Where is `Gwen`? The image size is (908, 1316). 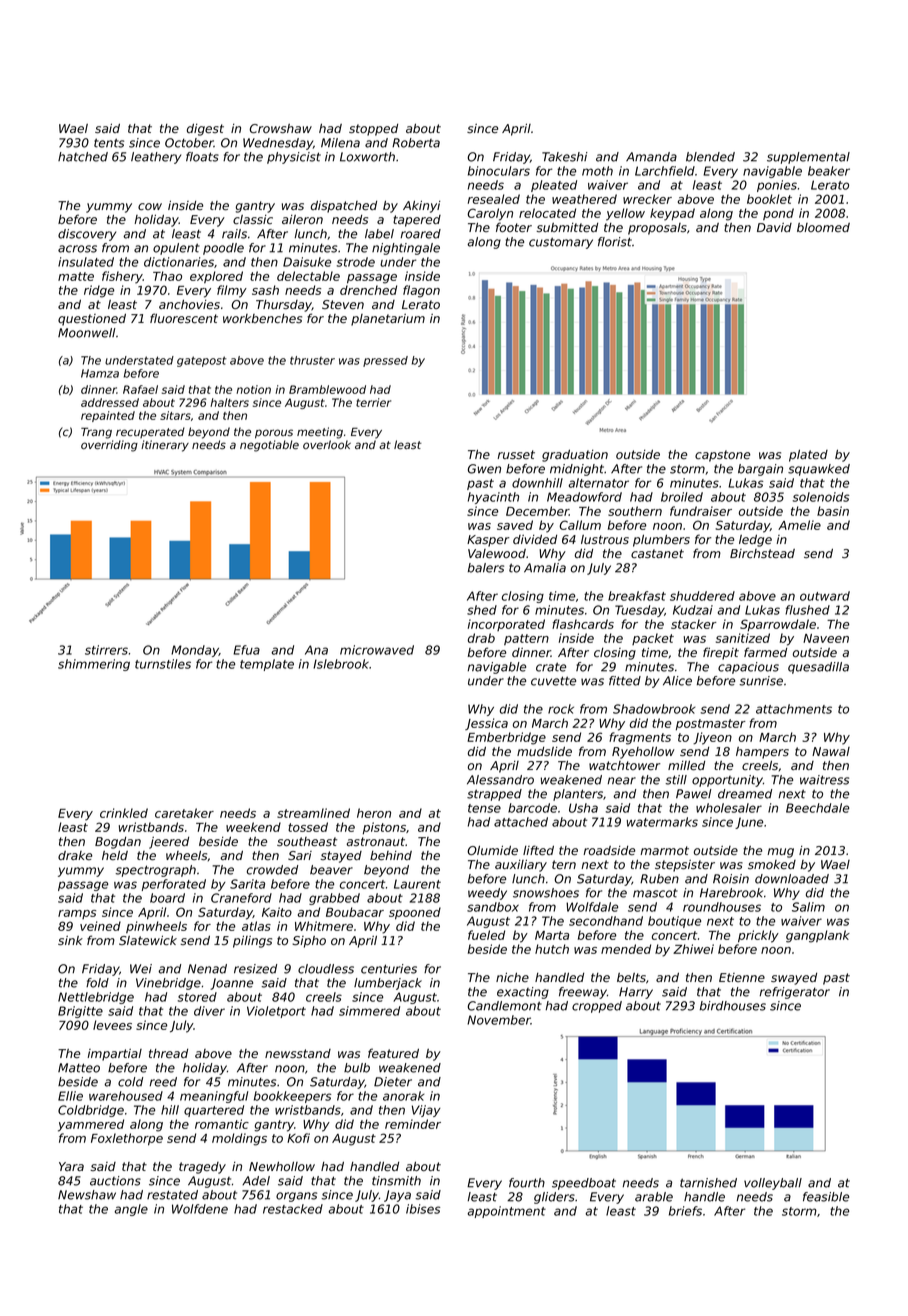 Gwen is located at coordinates (484, 469).
